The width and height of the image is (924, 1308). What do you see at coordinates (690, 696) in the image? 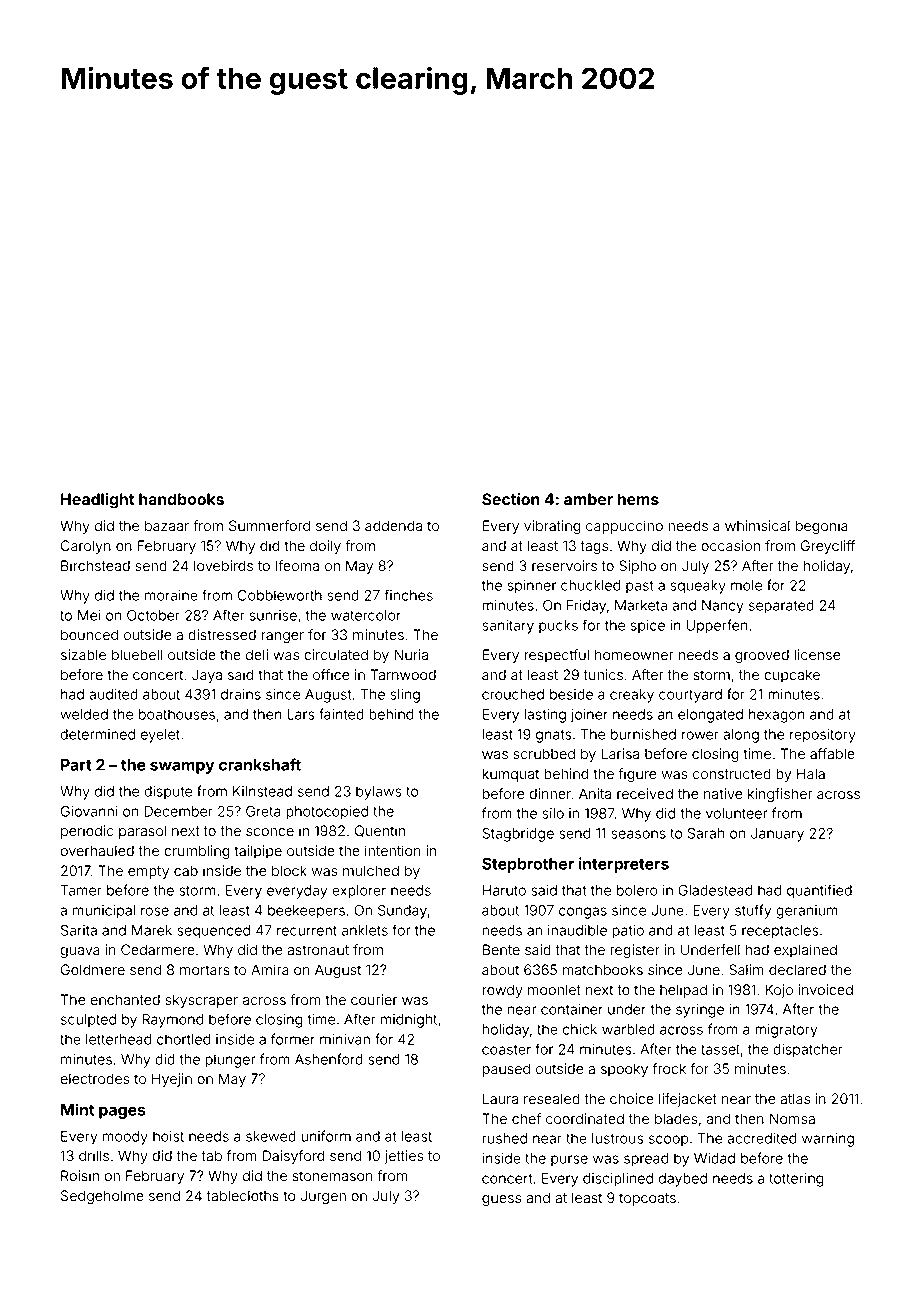
I see `courtyard` at bounding box center [690, 696].
